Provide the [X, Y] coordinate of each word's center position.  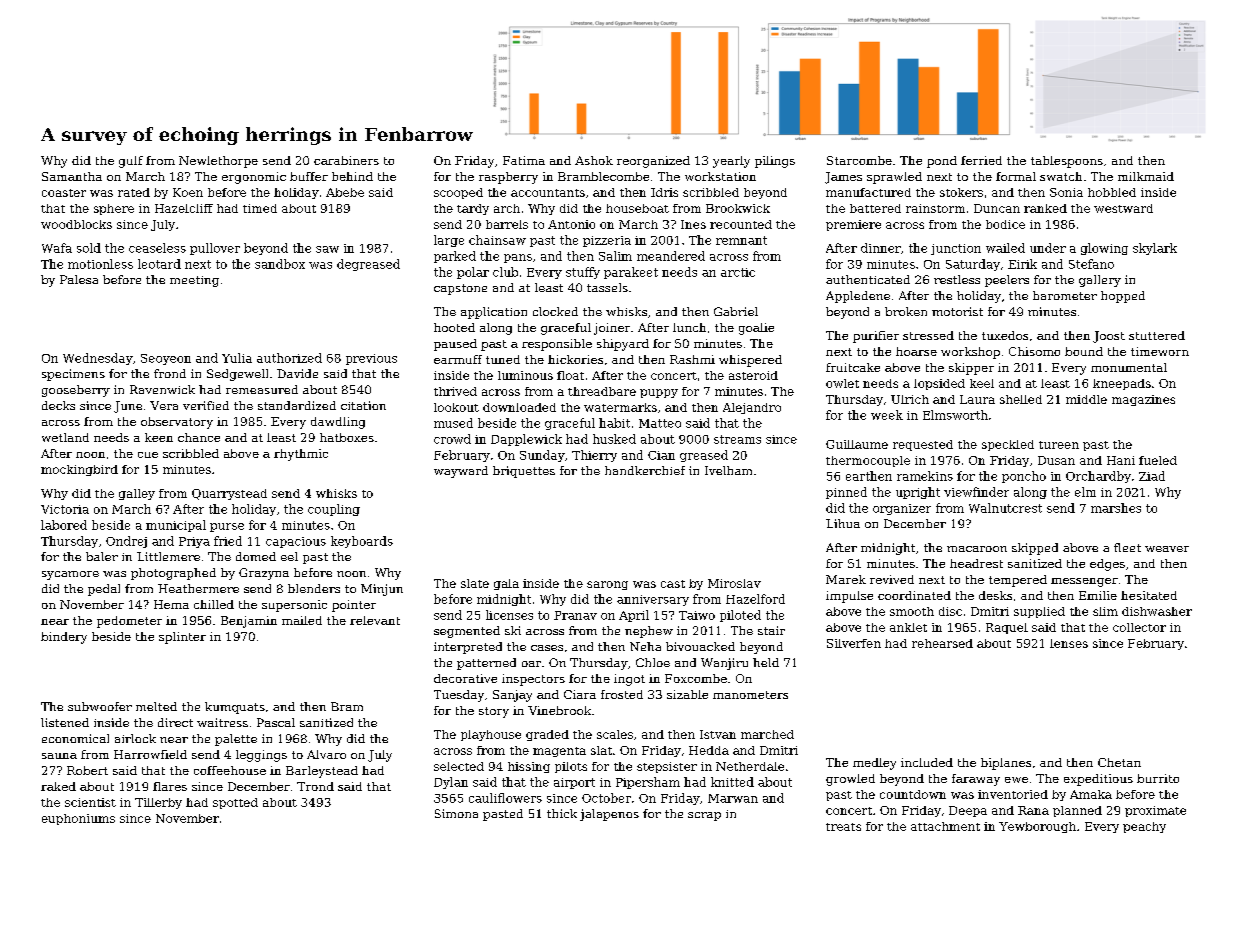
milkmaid [1146, 176]
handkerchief [645, 470]
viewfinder [976, 492]
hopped [1123, 297]
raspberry [508, 178]
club [505, 272]
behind [352, 176]
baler [102, 556]
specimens [73, 375]
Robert [87, 770]
